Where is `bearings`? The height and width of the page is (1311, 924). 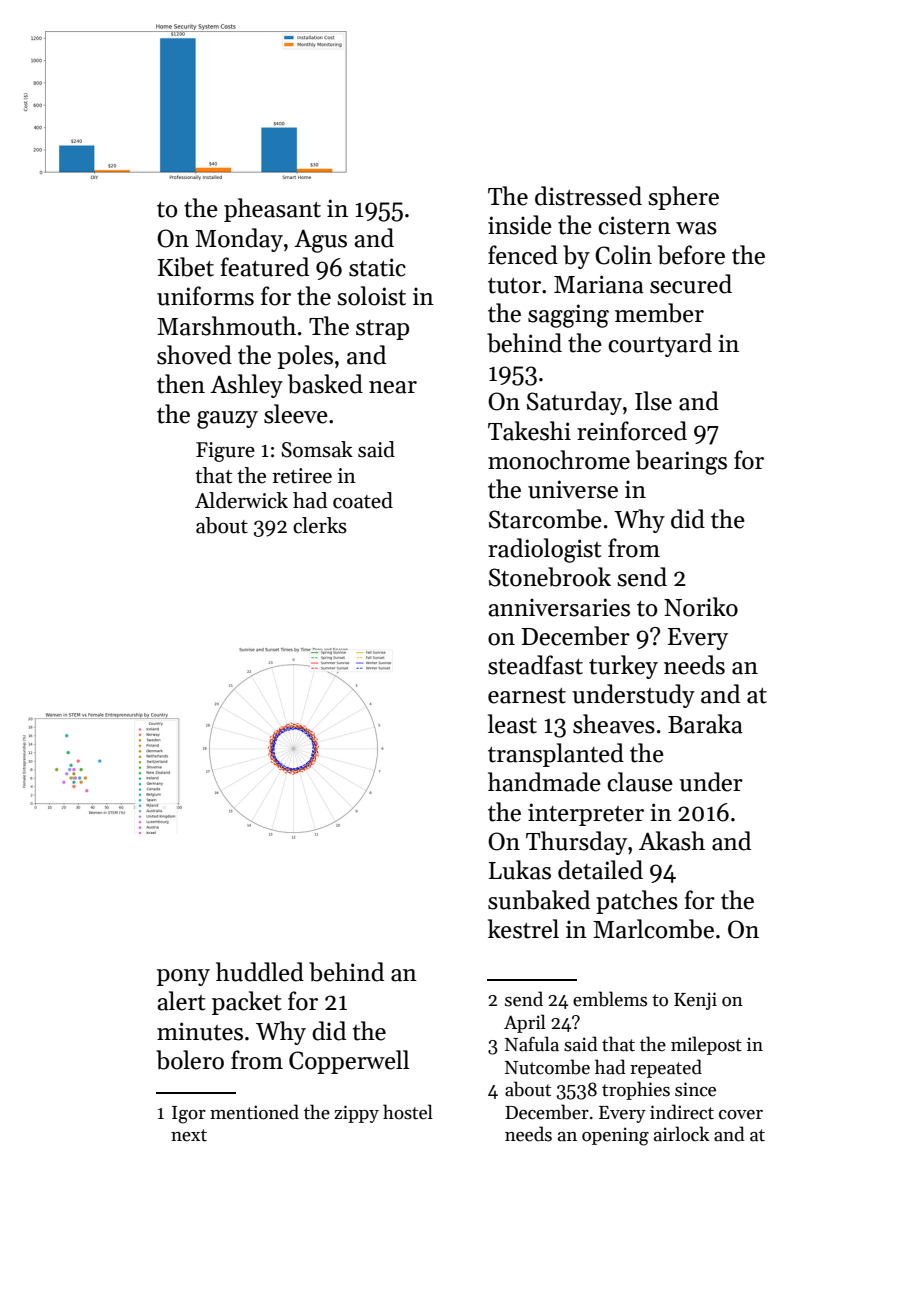
bearings is located at coordinates (681, 462).
